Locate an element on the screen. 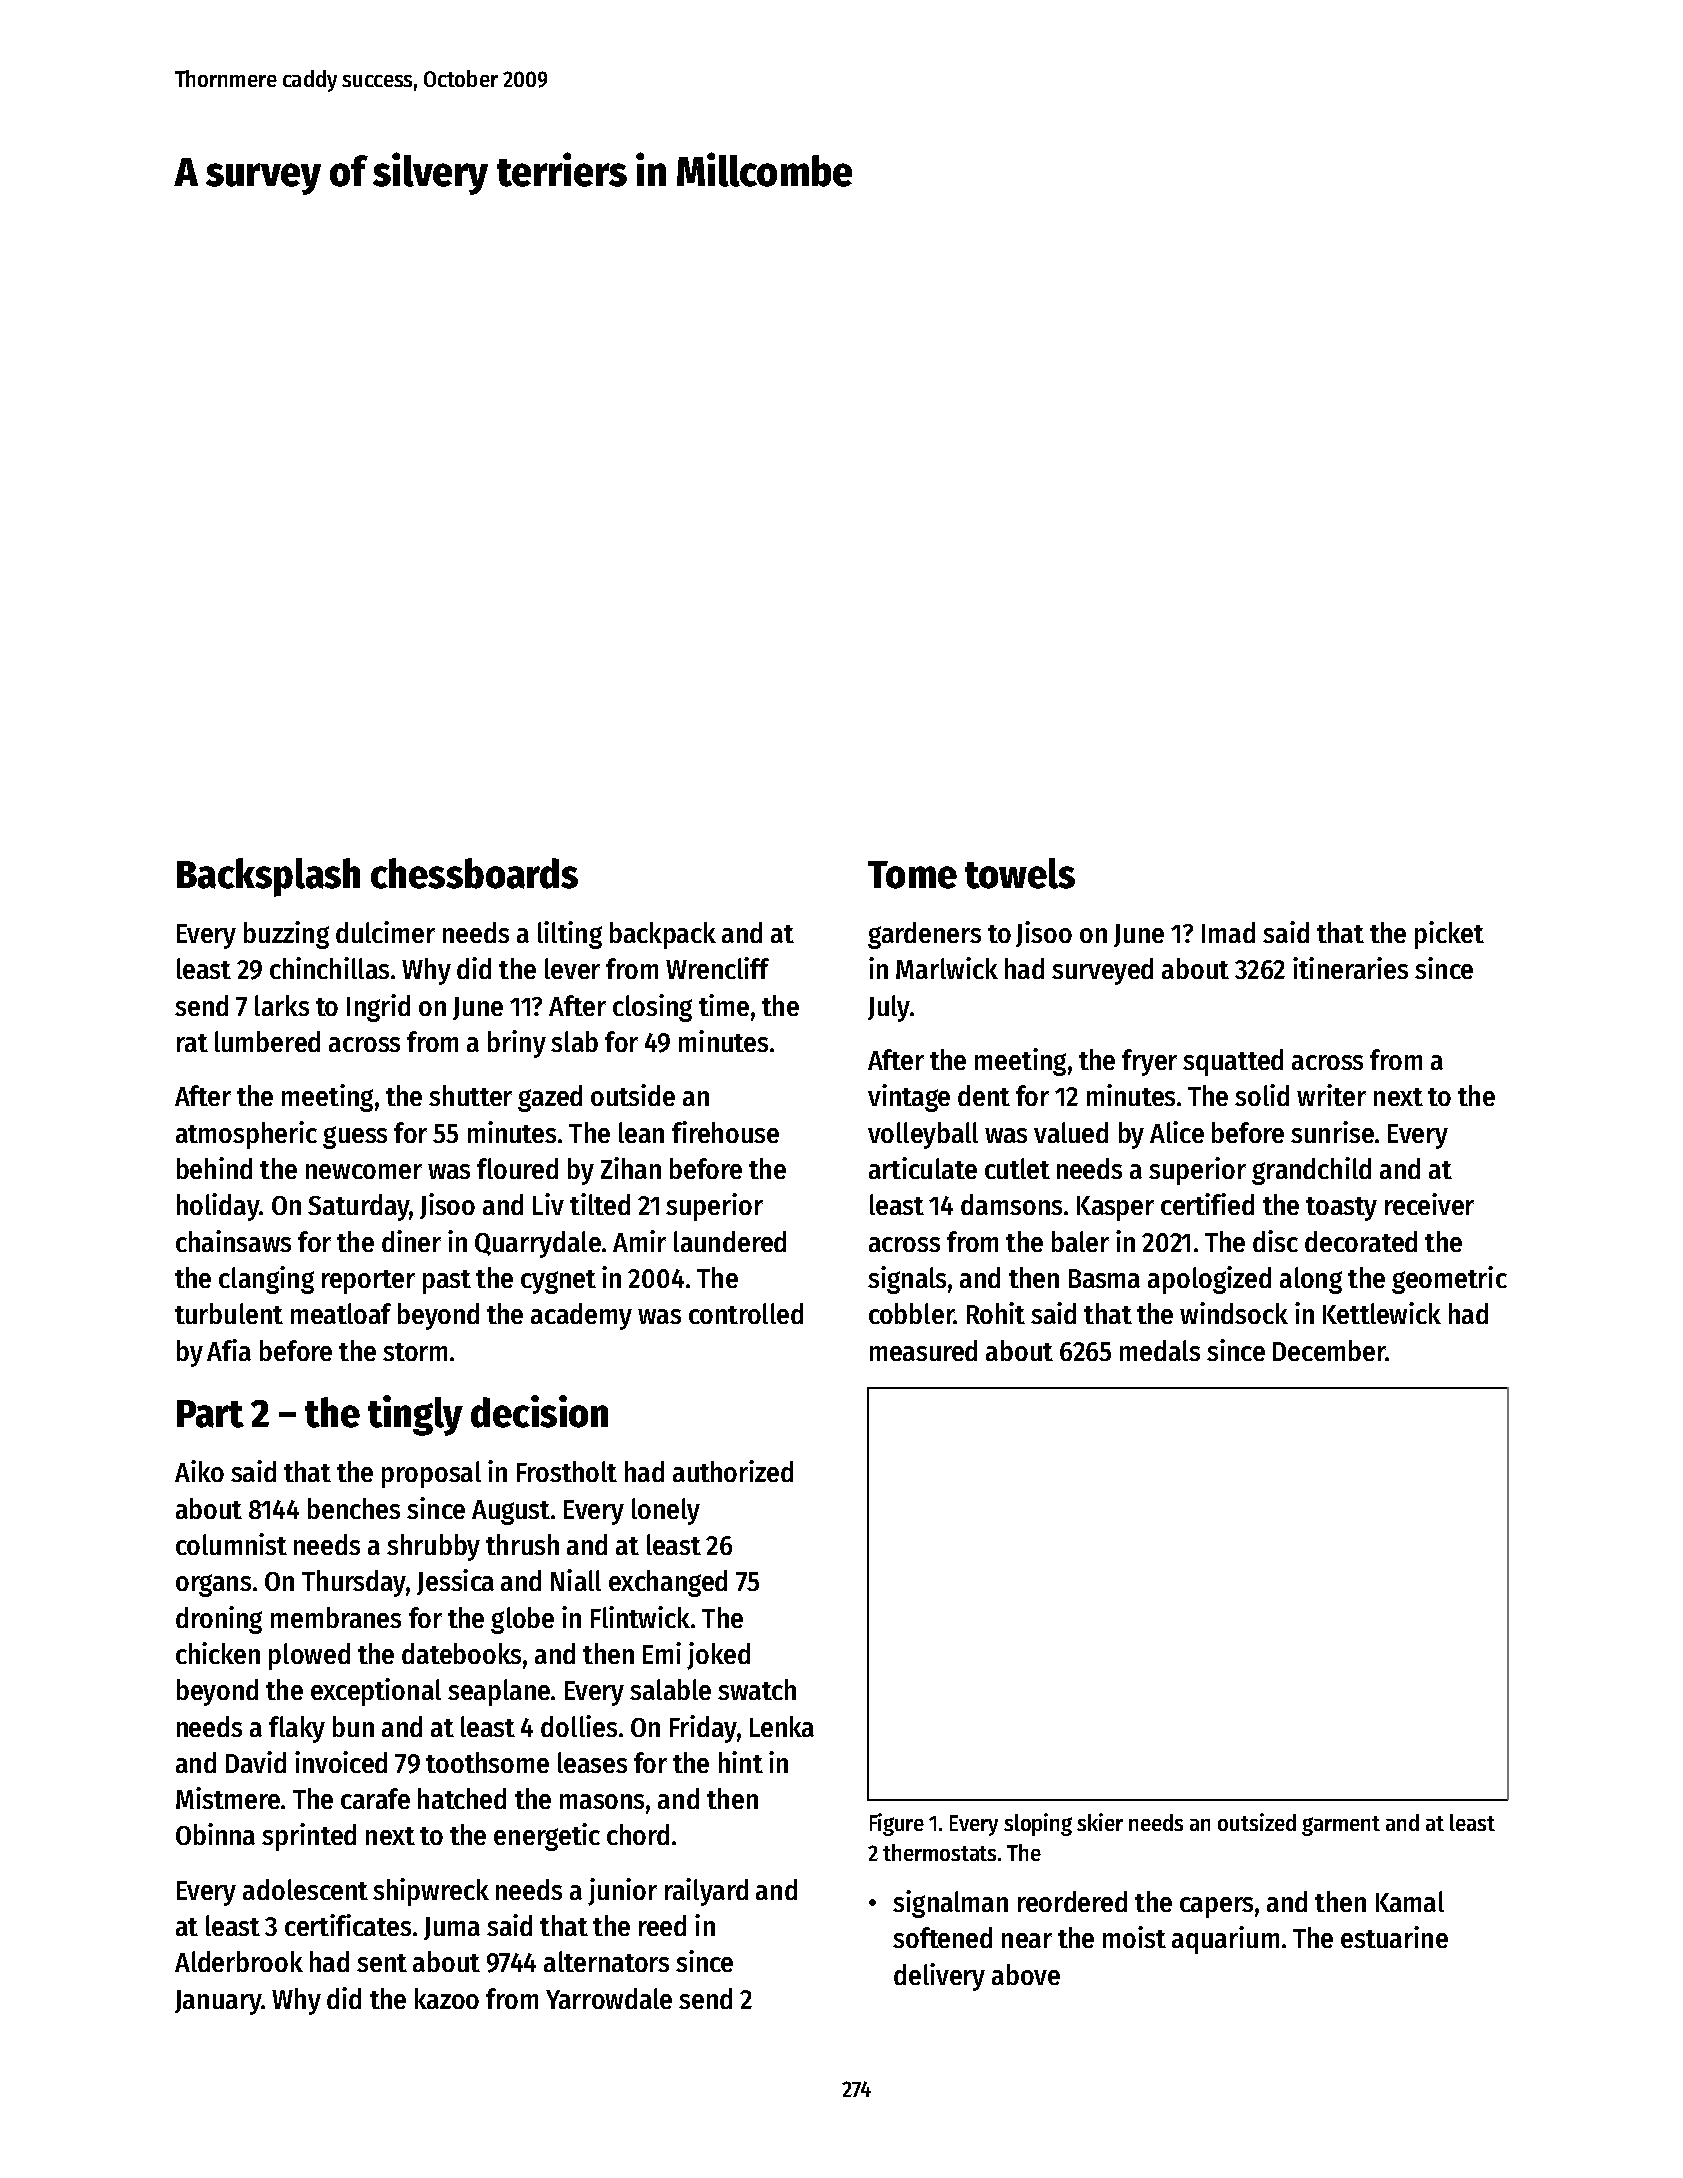 The height and width of the screenshot is (2178, 1683). towels is located at coordinates (1020, 873).
